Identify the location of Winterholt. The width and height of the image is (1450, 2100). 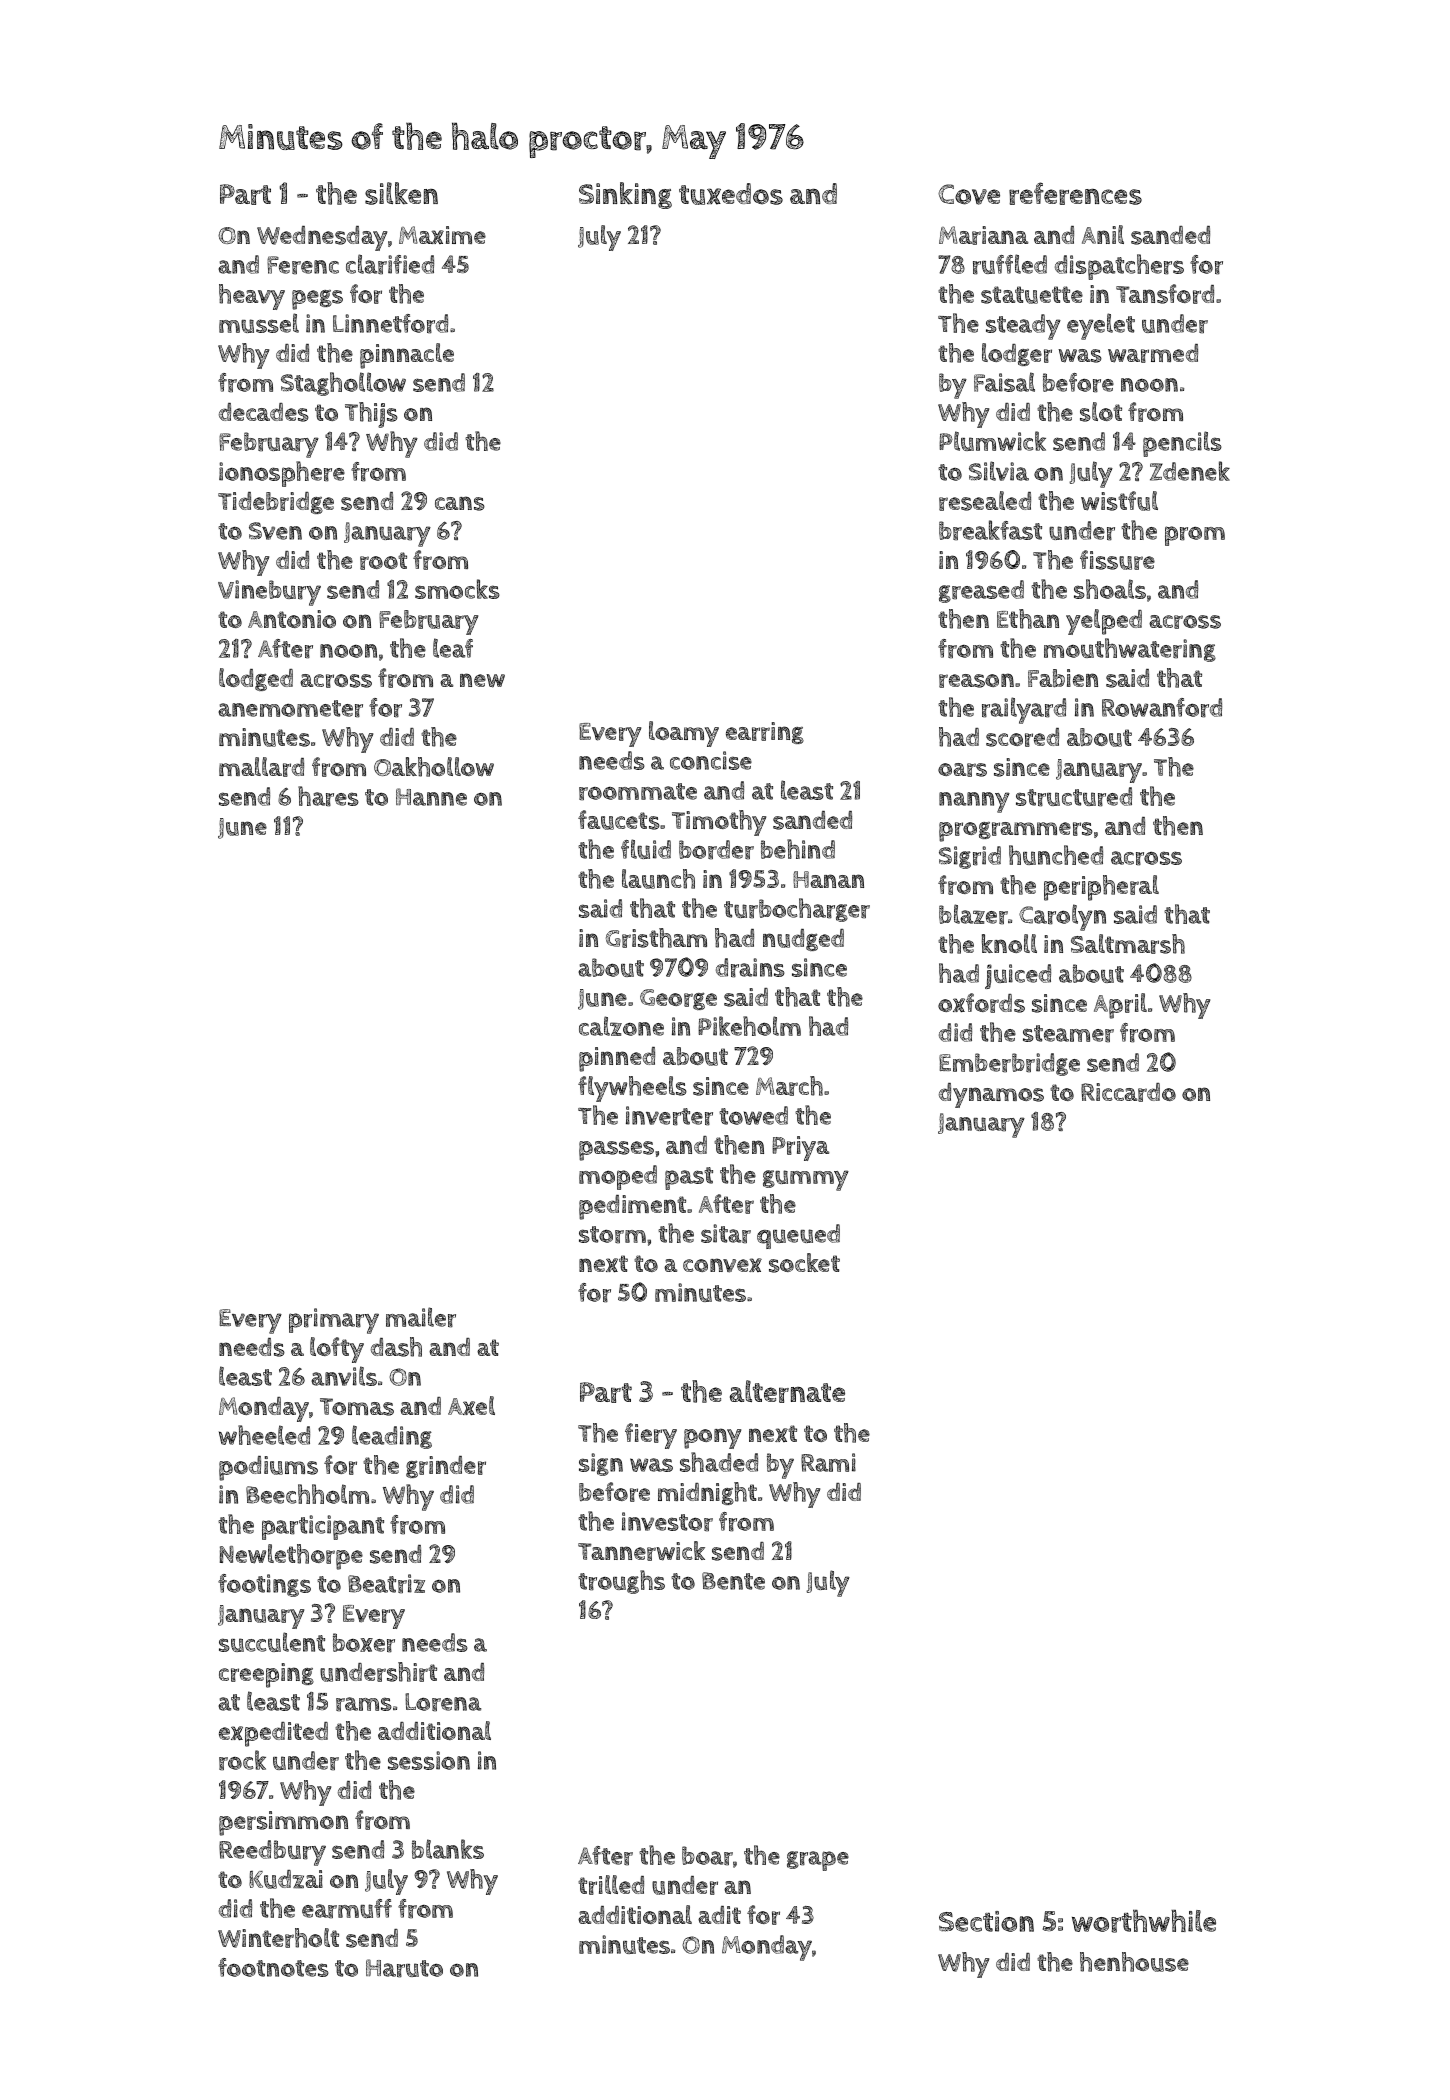
(278, 1938).
